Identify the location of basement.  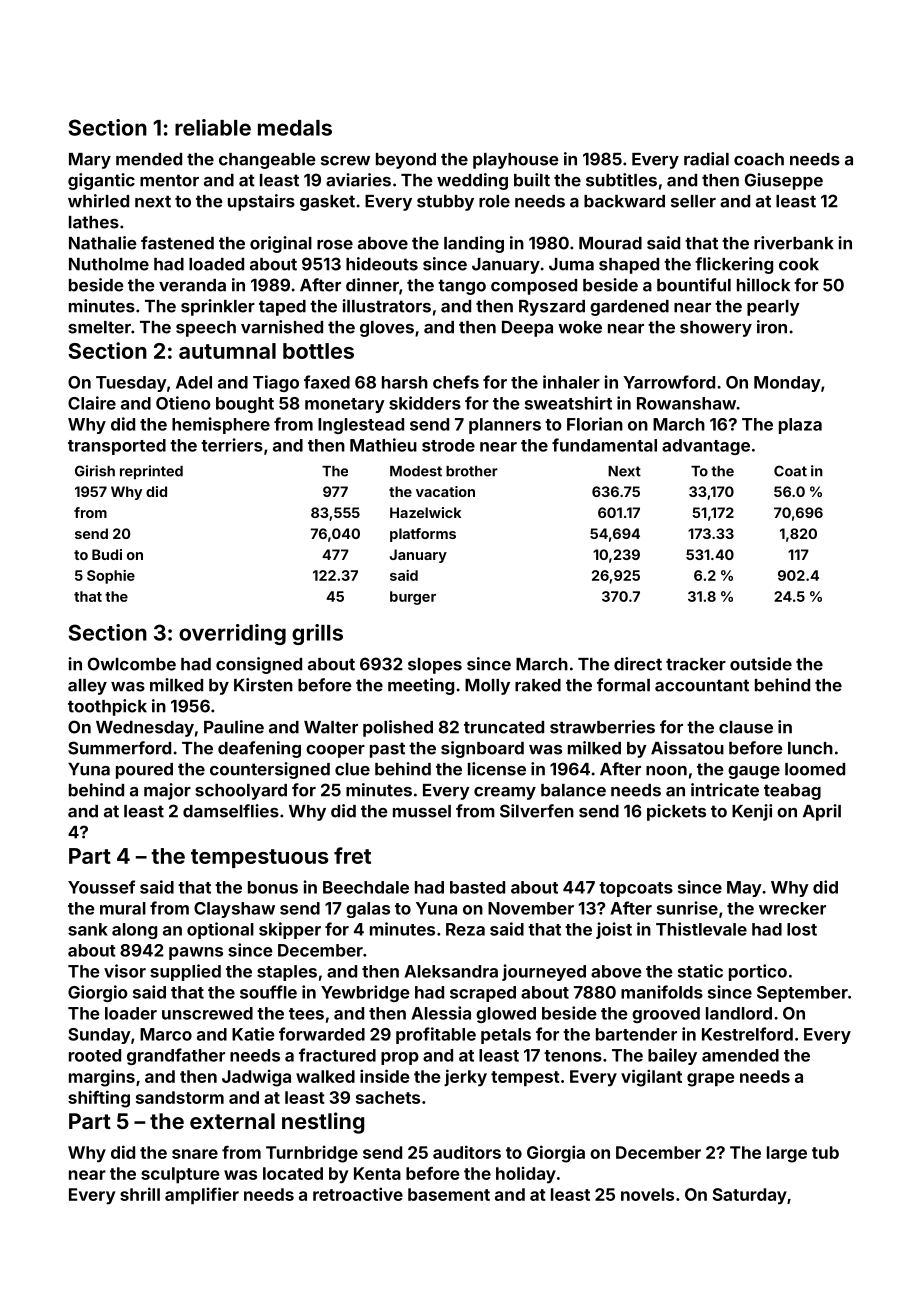
(449, 1194).
